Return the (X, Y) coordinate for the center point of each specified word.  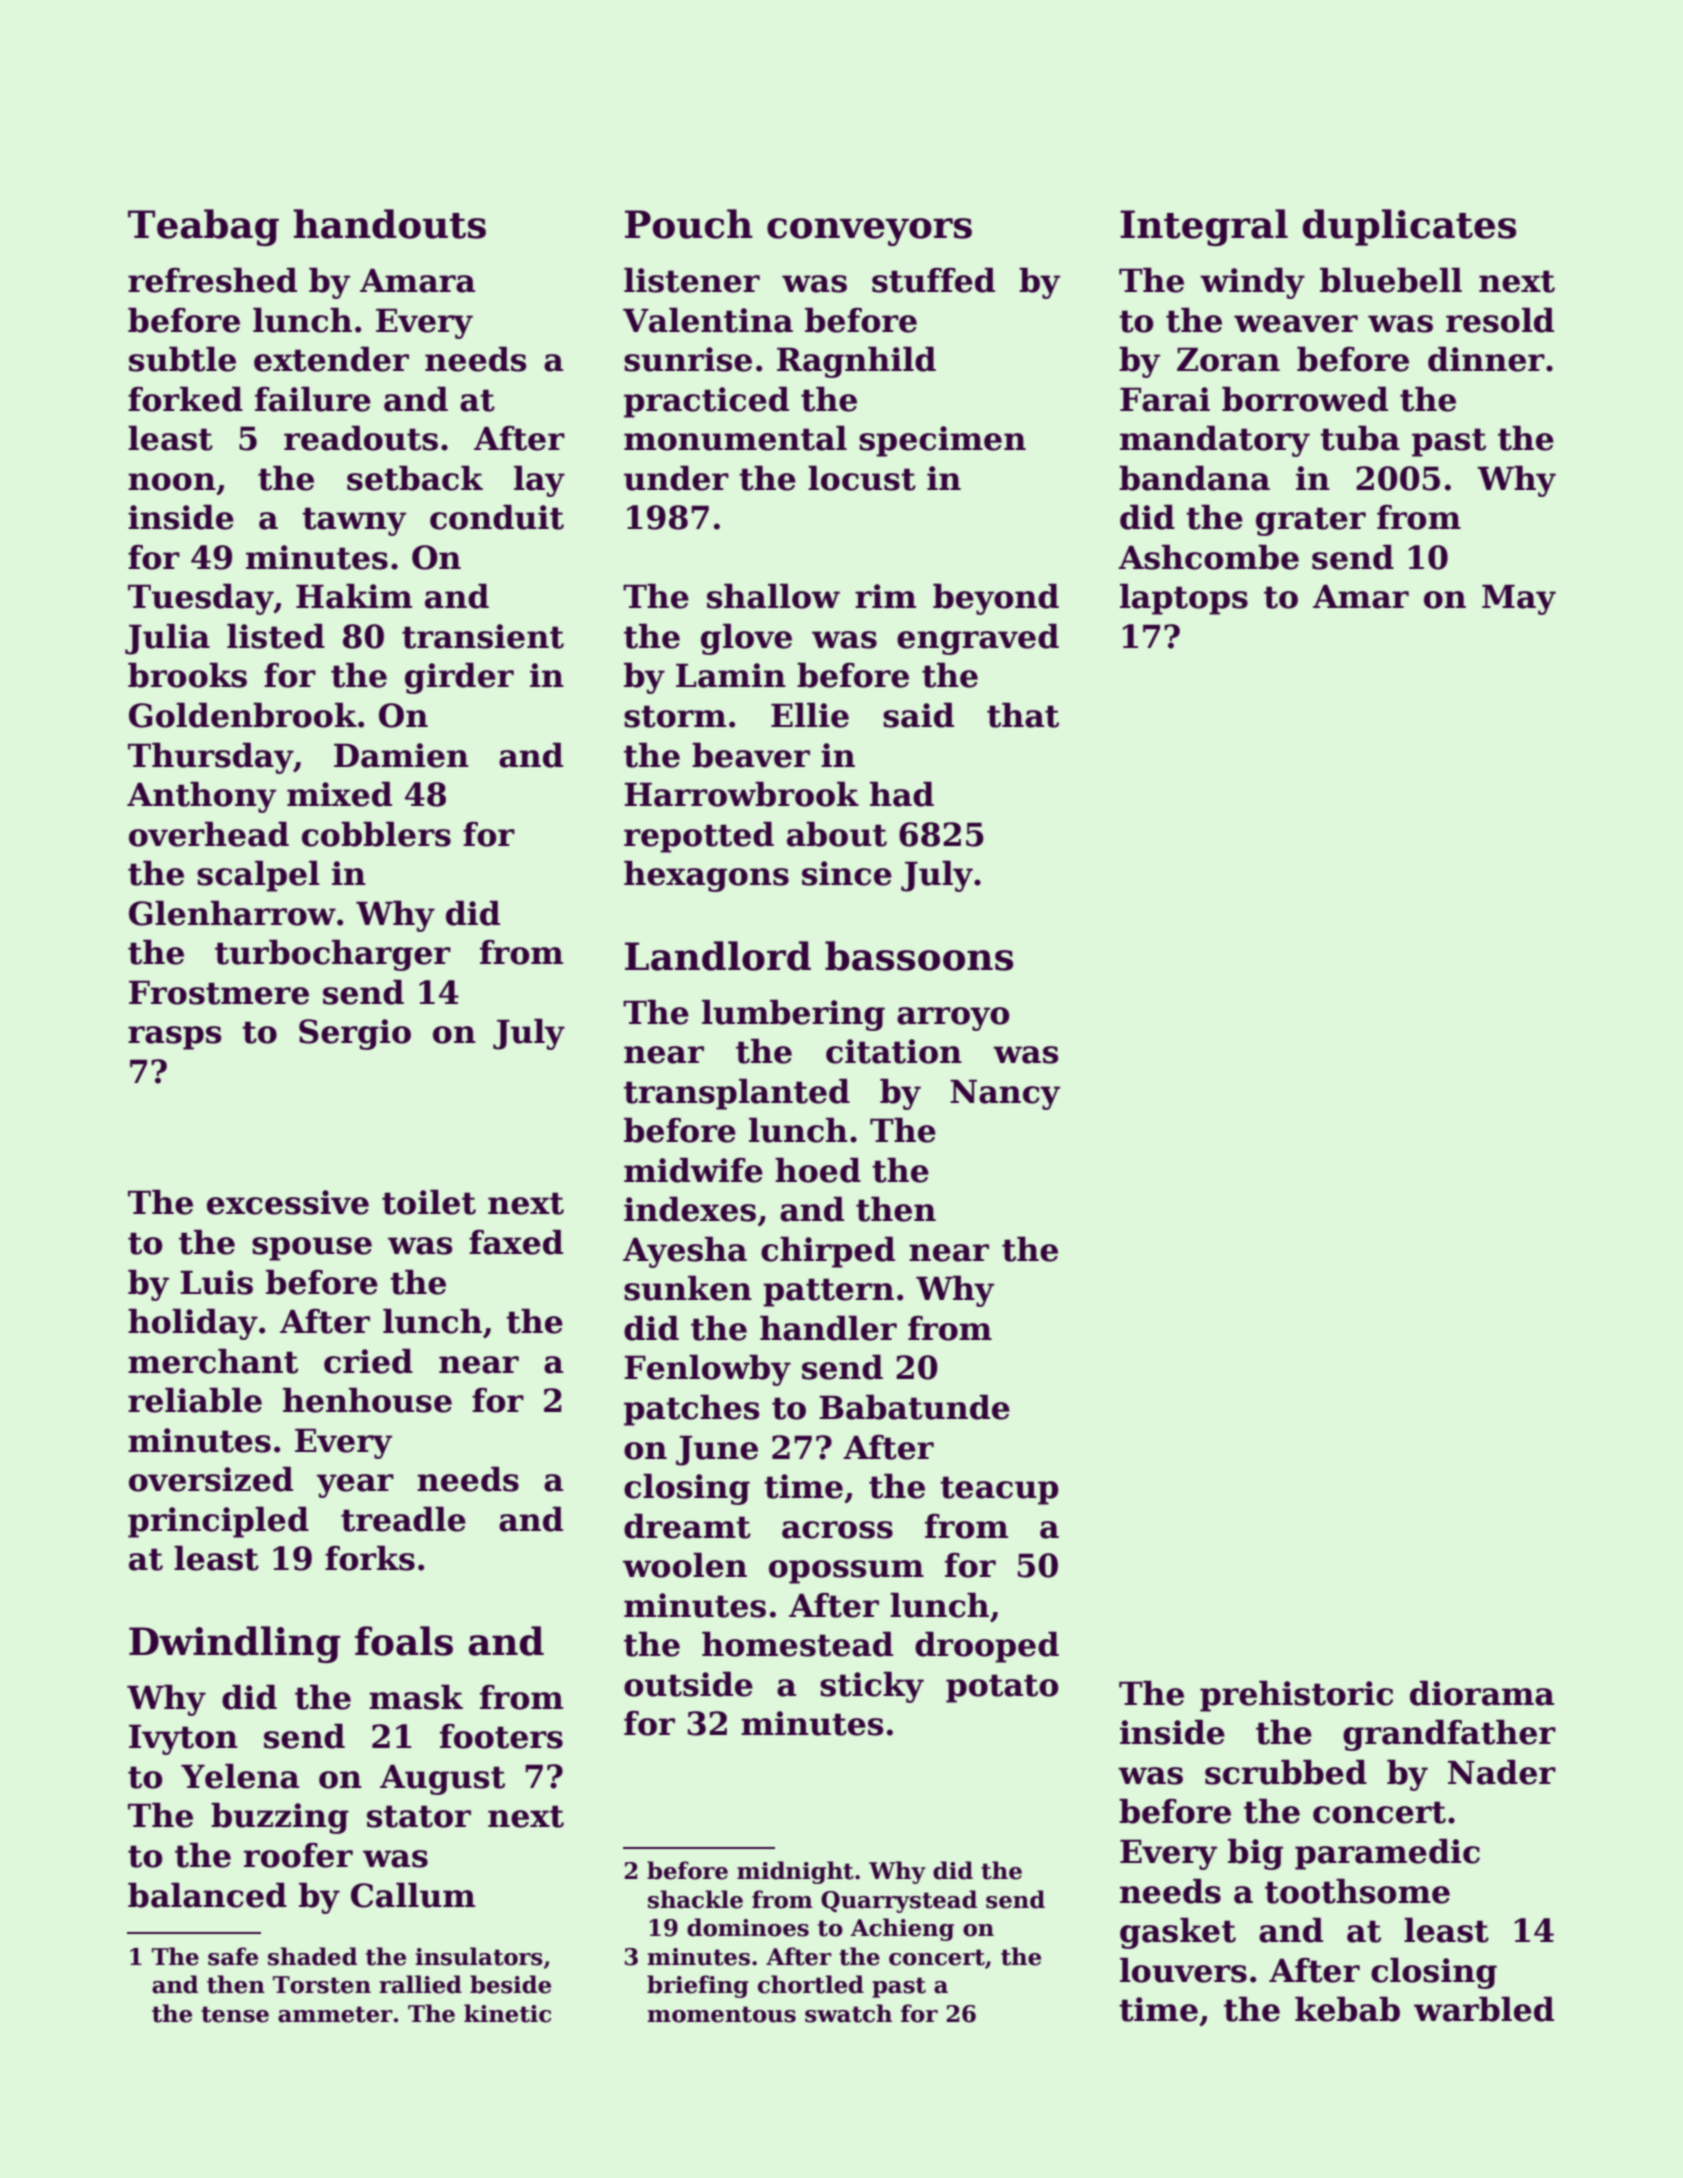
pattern (828, 1292)
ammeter (335, 2014)
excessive (288, 1202)
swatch (848, 2013)
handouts (389, 224)
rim (885, 596)
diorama (1482, 1693)
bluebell (1391, 280)
